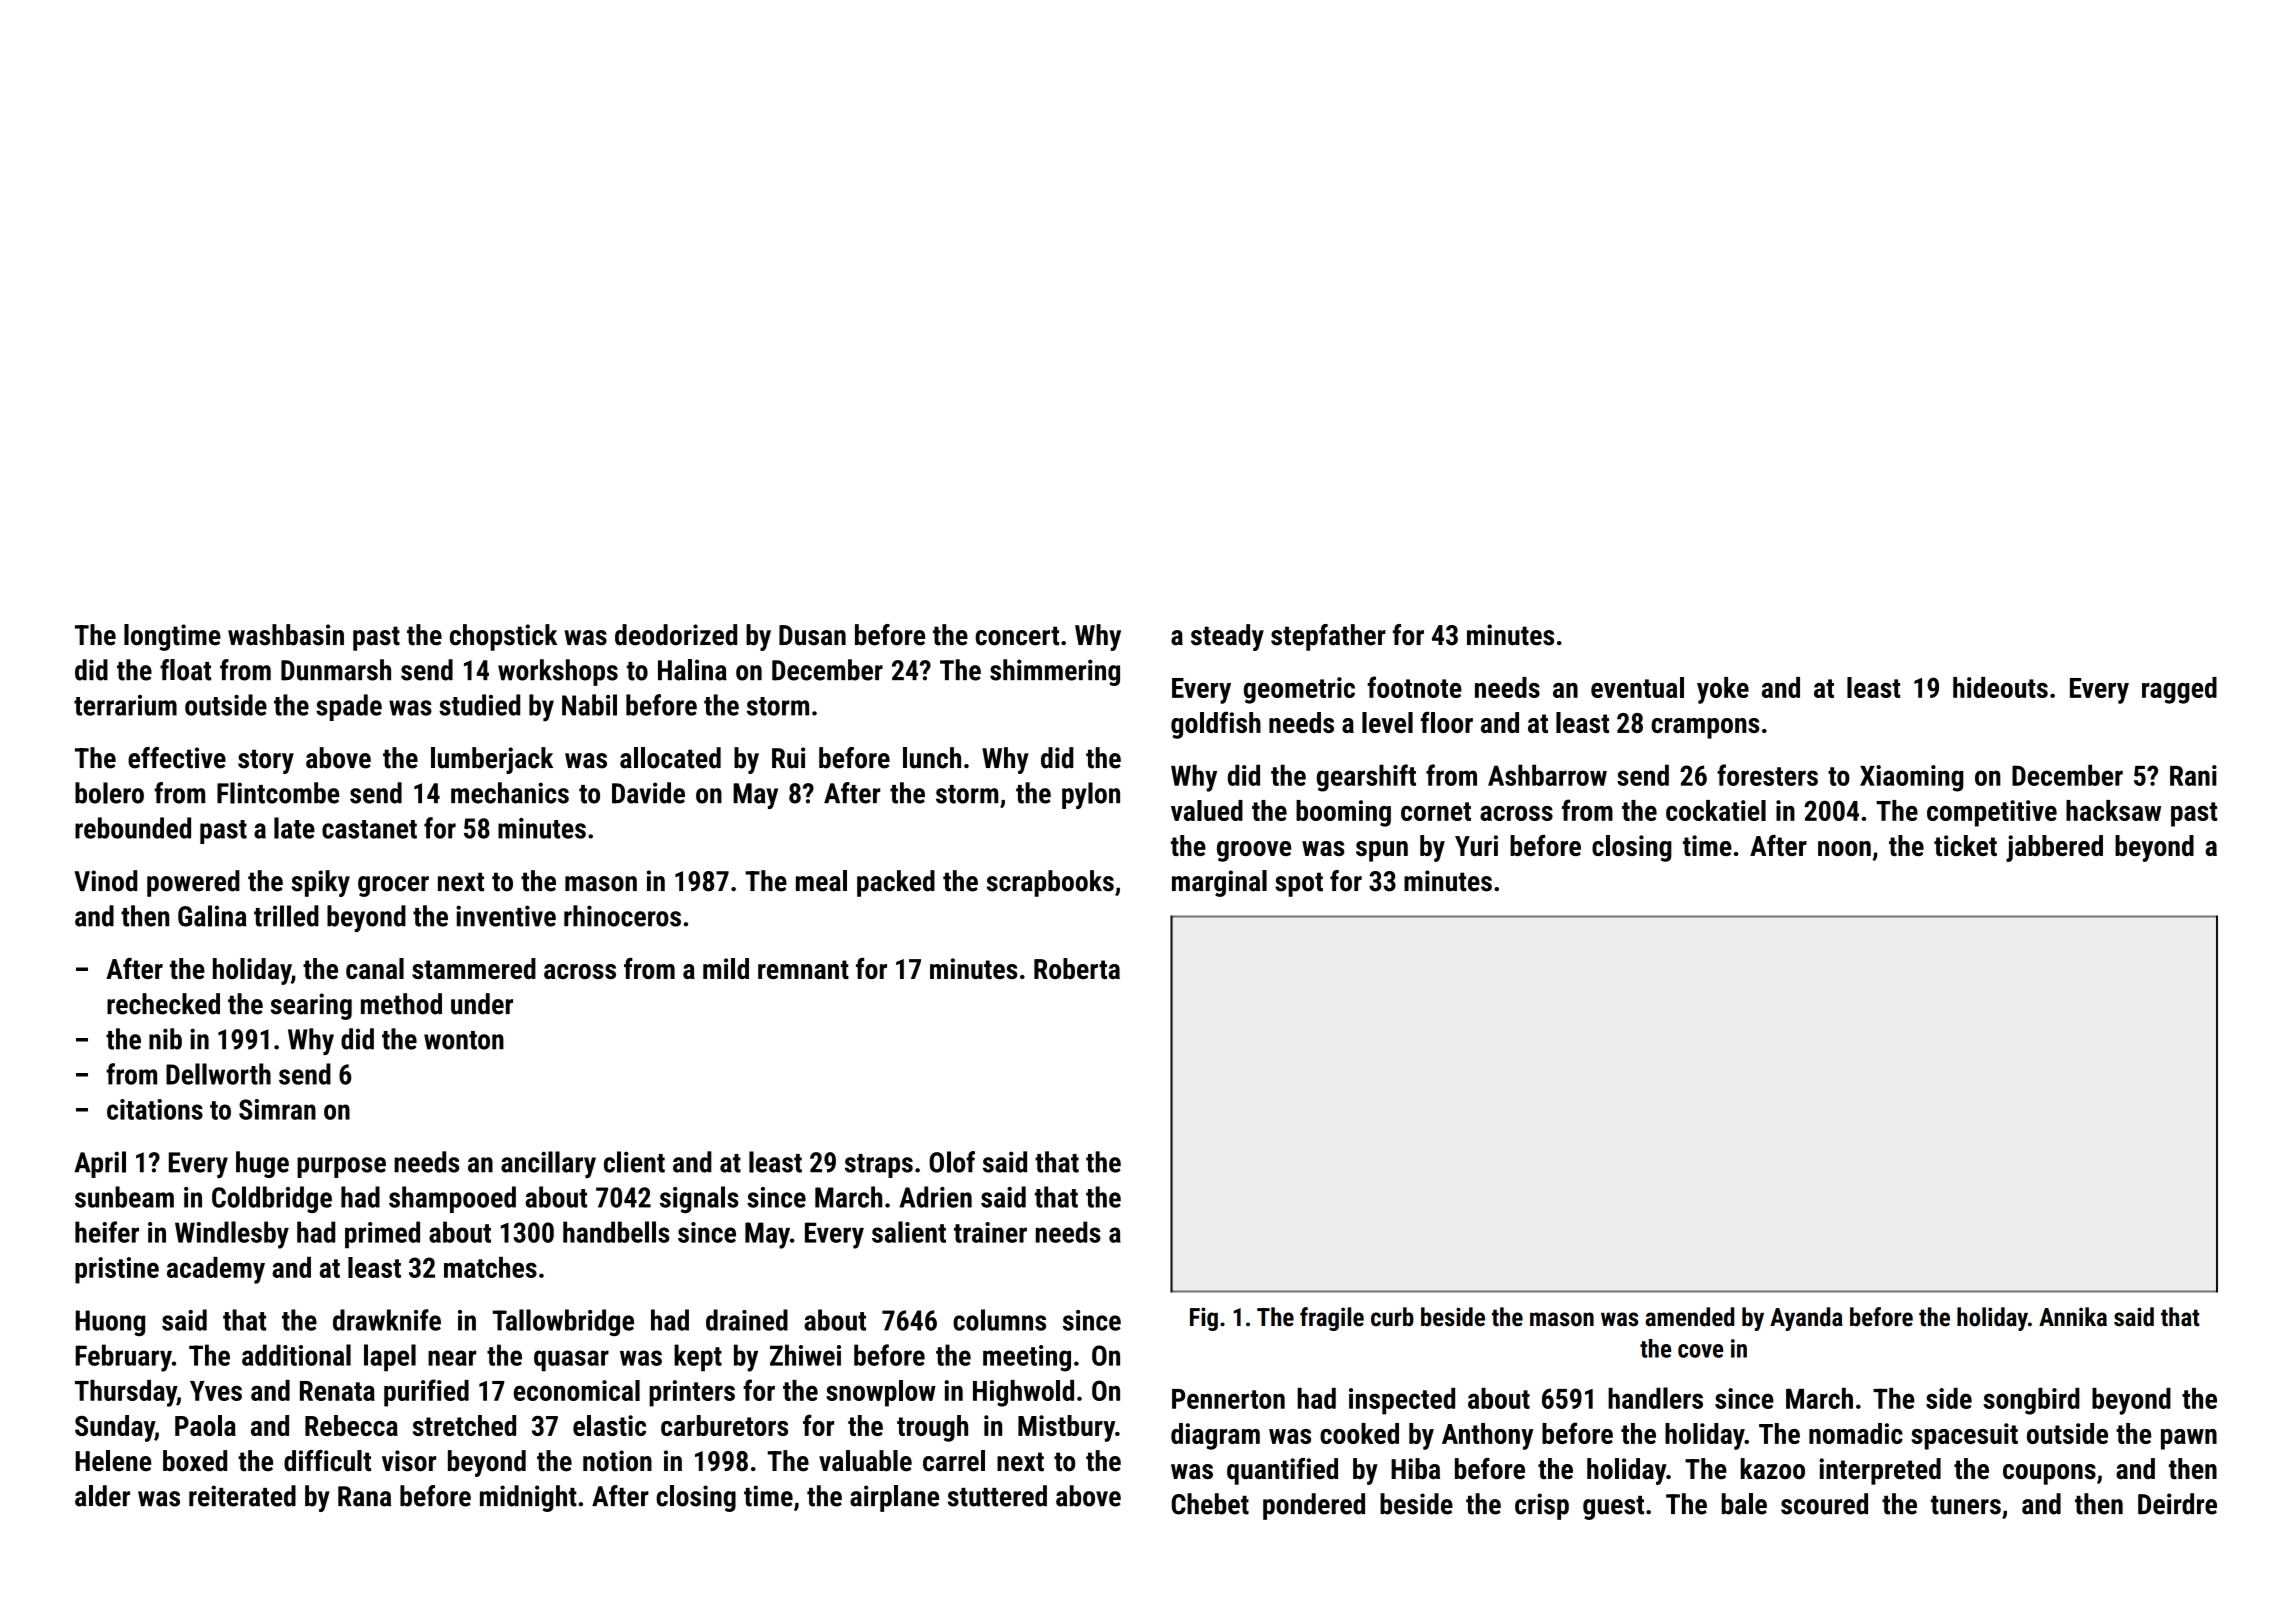 This screenshot has height=1620, width=2292. Describe the element at coordinates (935, 1197) in the screenshot. I see `Adrien` at that location.
